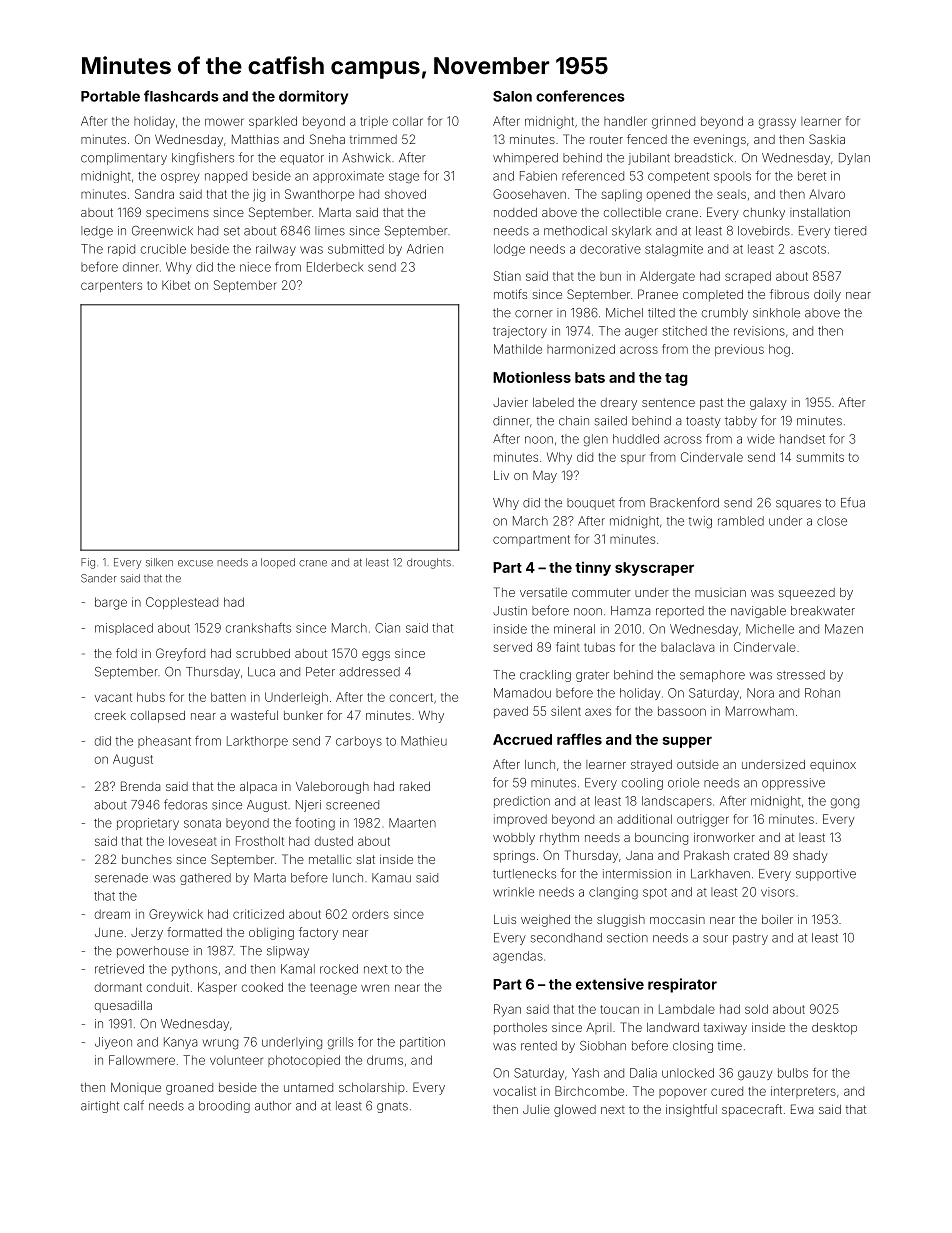  Describe the element at coordinates (121, 878) in the screenshot. I see `serenade` at that location.
